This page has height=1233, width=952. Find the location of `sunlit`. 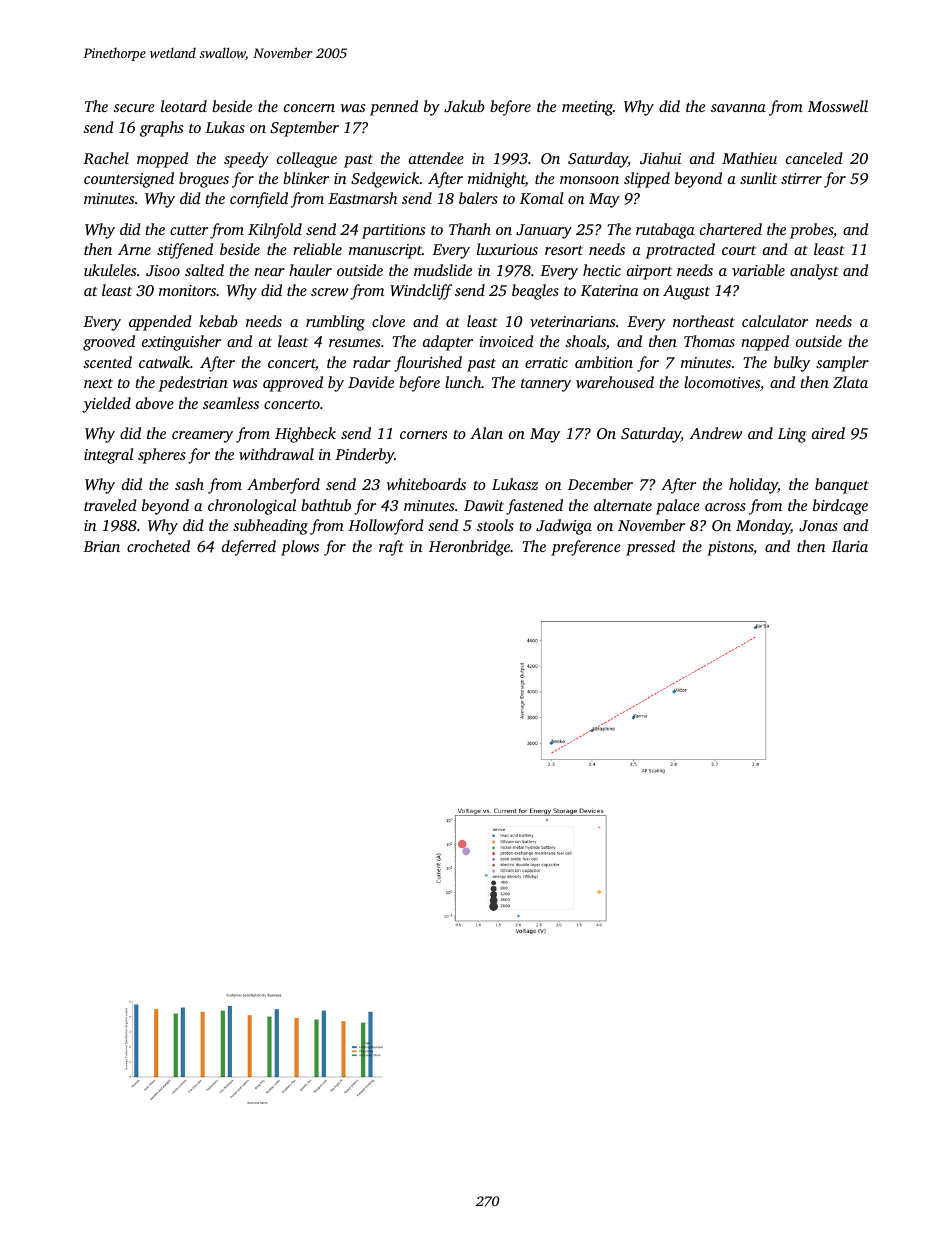

sunlit is located at coordinates (758, 178).
